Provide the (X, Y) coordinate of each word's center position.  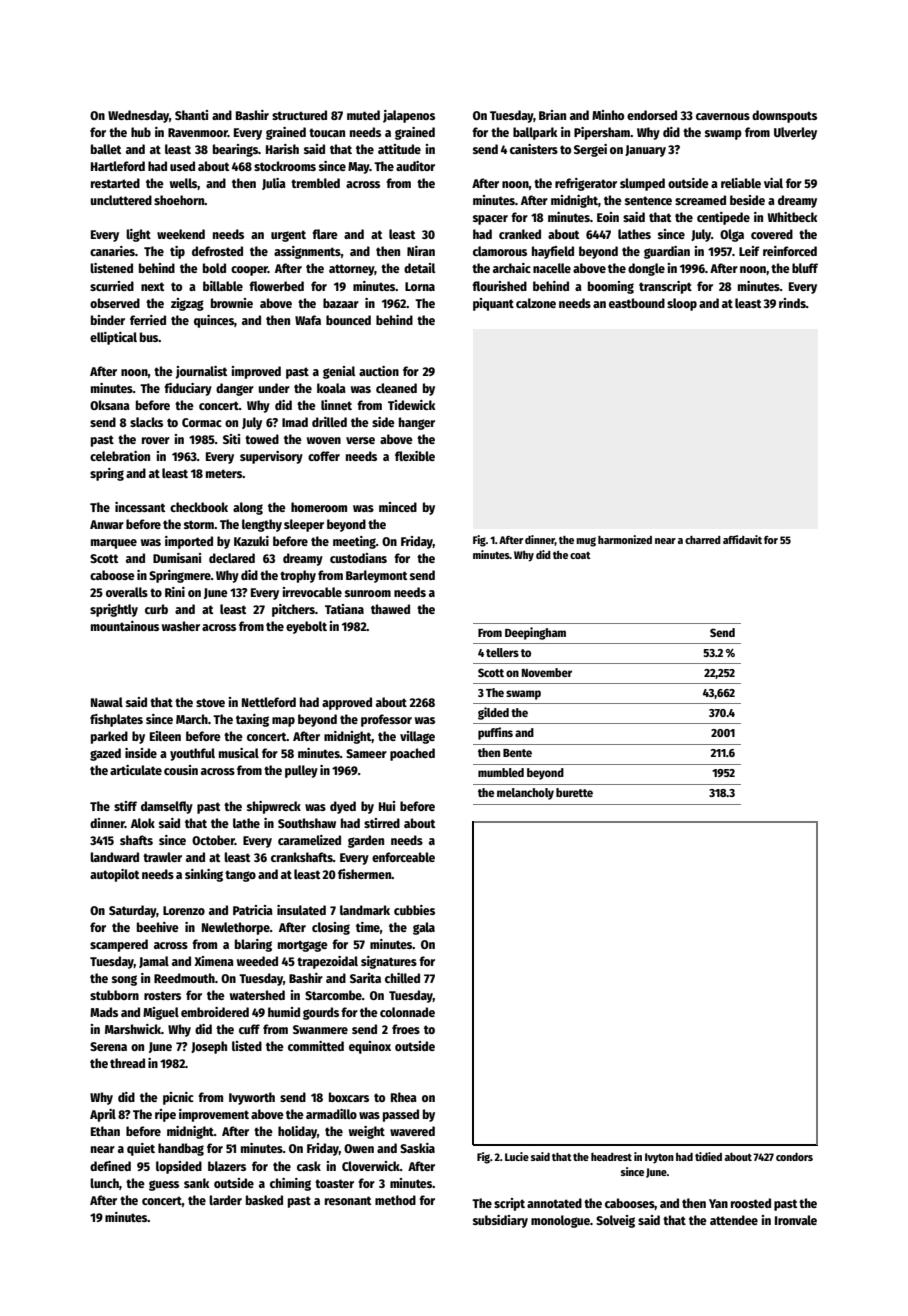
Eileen (165, 736)
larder (225, 1200)
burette (574, 792)
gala (424, 928)
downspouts (784, 116)
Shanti (191, 115)
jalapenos (409, 116)
